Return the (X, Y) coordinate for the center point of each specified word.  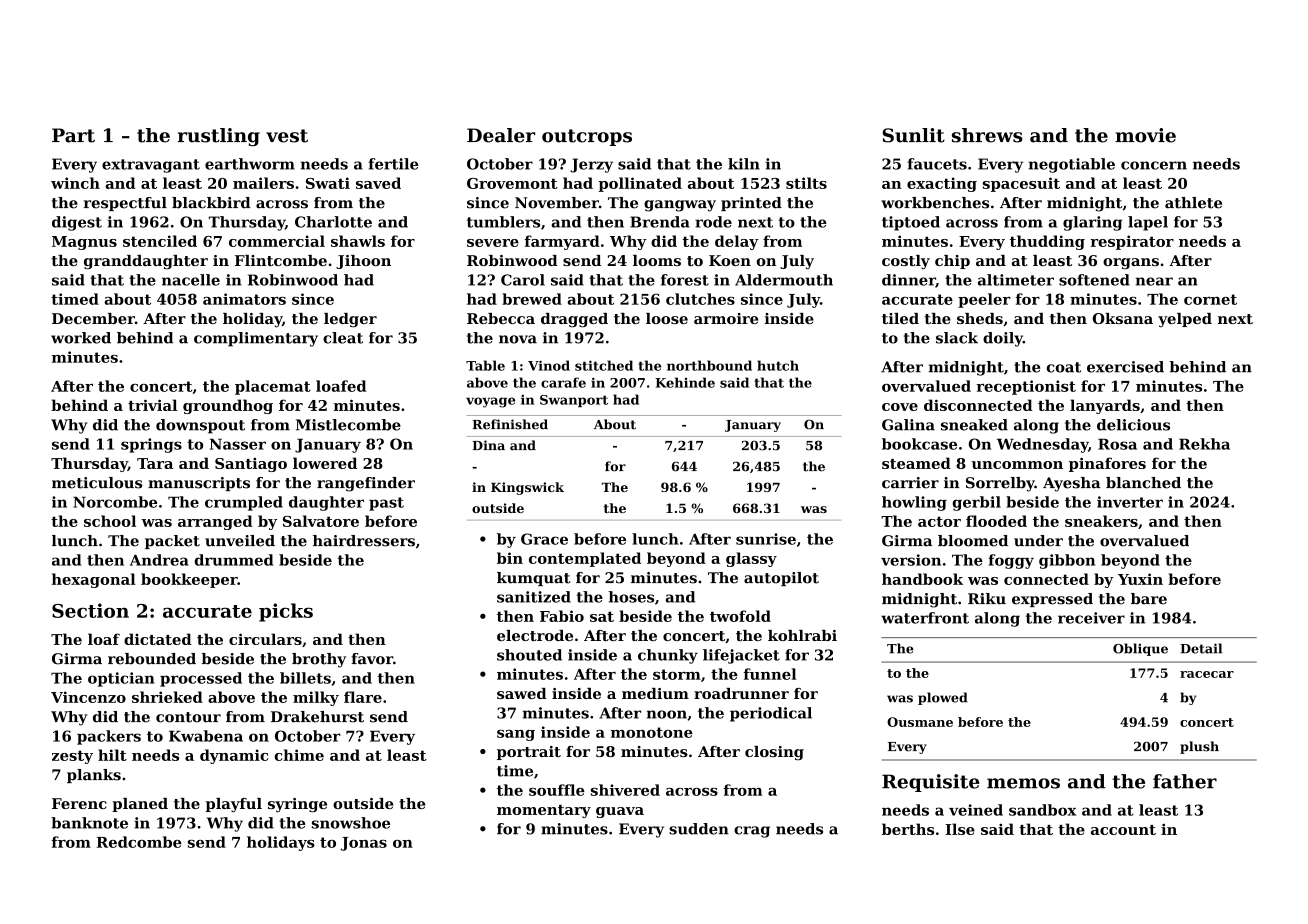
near (1154, 281)
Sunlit (913, 135)
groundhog (228, 406)
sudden (699, 829)
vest (287, 136)
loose (667, 318)
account (1123, 830)
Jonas (364, 844)
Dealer (501, 135)
